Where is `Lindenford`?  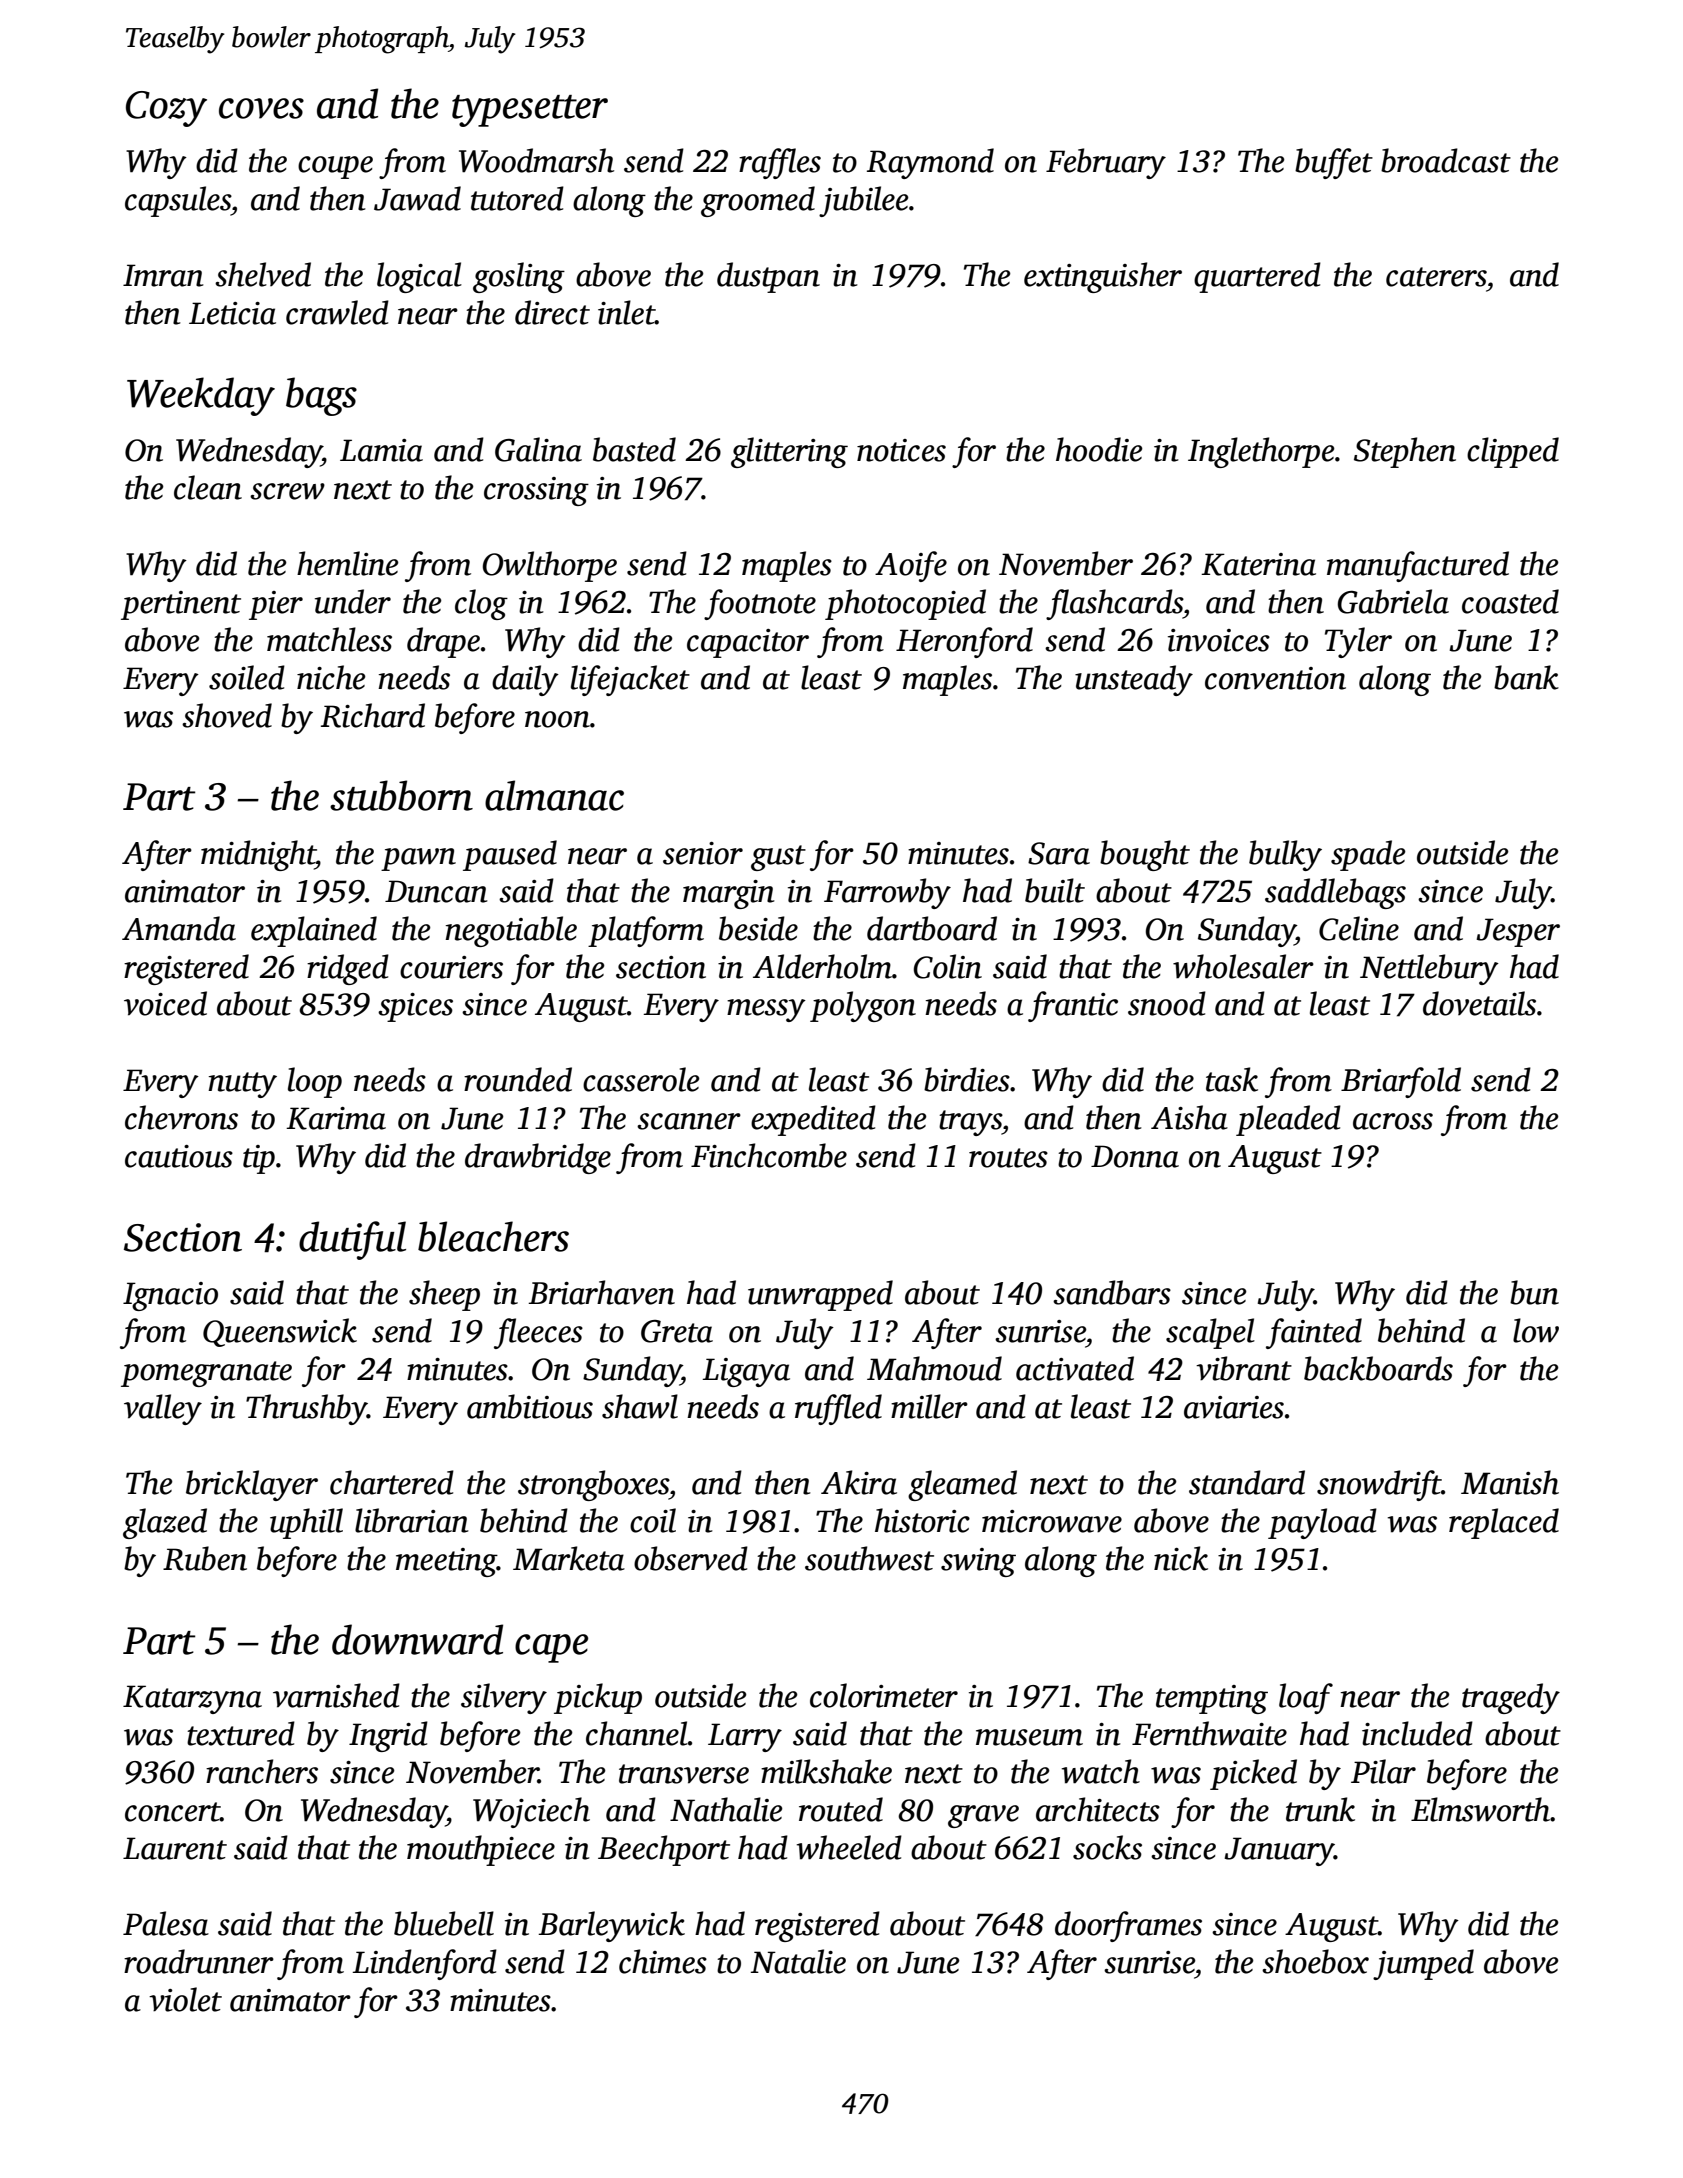 Lindenford is located at coordinates (424, 1964).
